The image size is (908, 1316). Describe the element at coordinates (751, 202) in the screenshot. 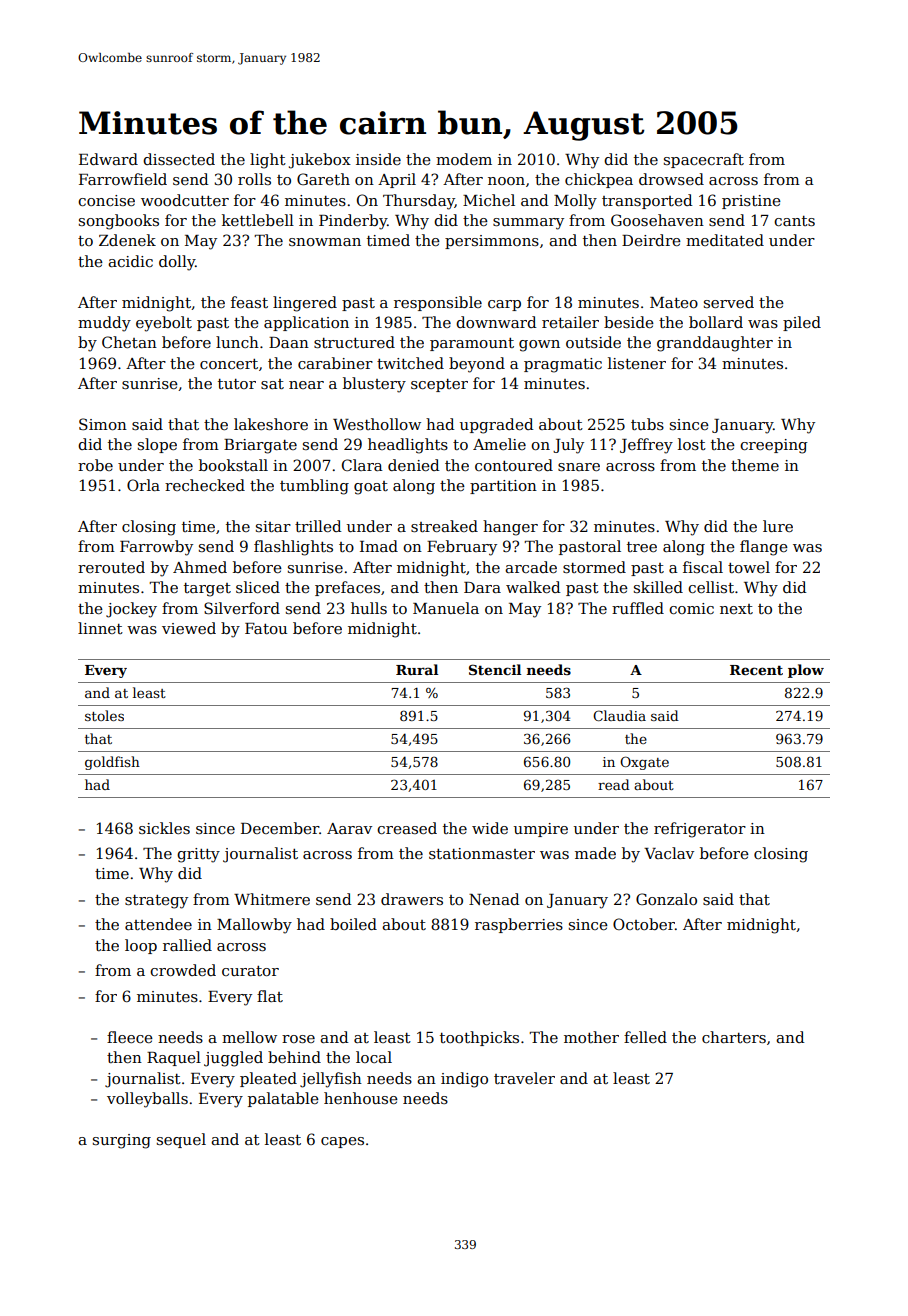

I see `pristine` at that location.
